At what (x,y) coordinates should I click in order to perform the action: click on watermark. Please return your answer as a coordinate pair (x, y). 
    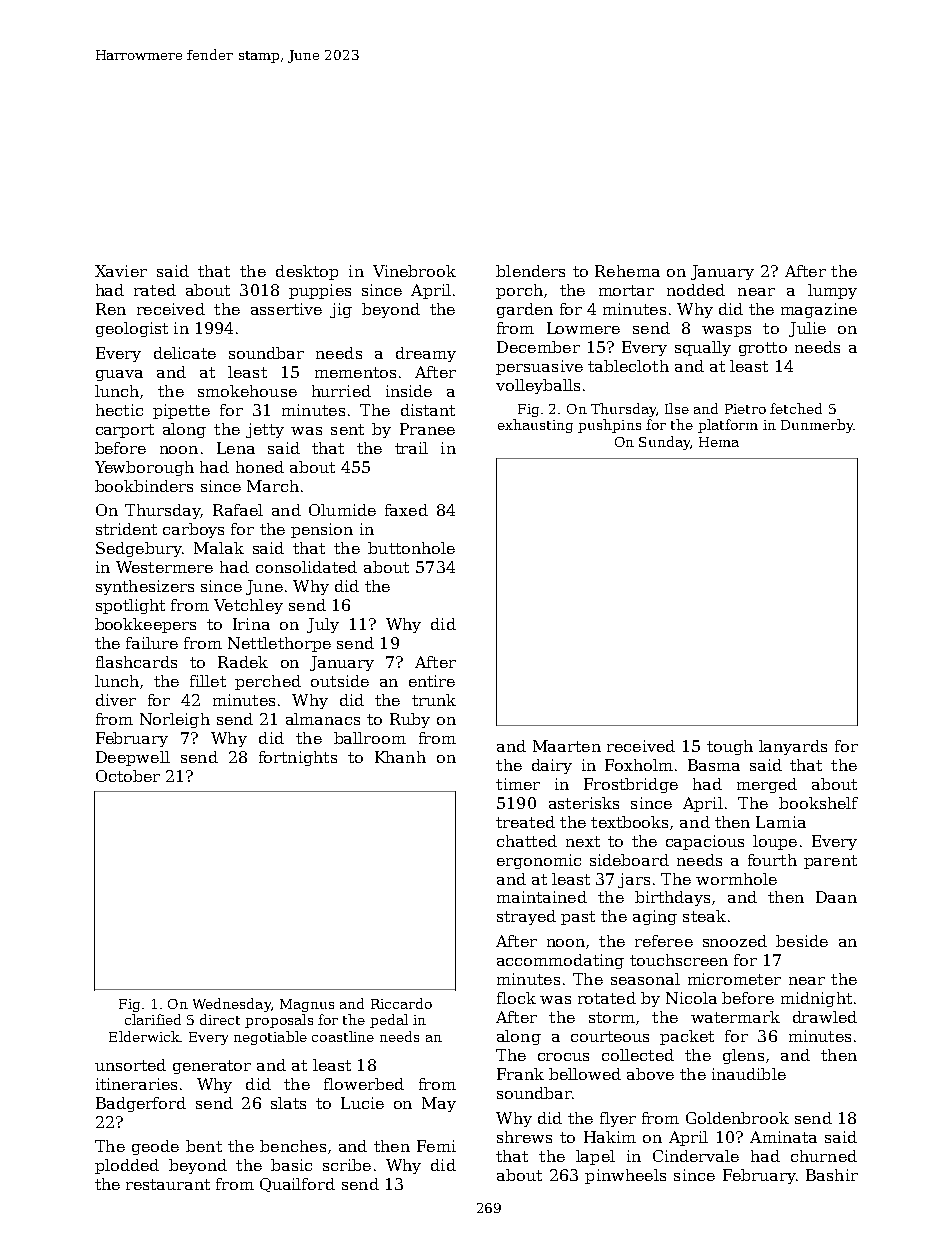
    Looking at the image, I should click on (735, 1017).
